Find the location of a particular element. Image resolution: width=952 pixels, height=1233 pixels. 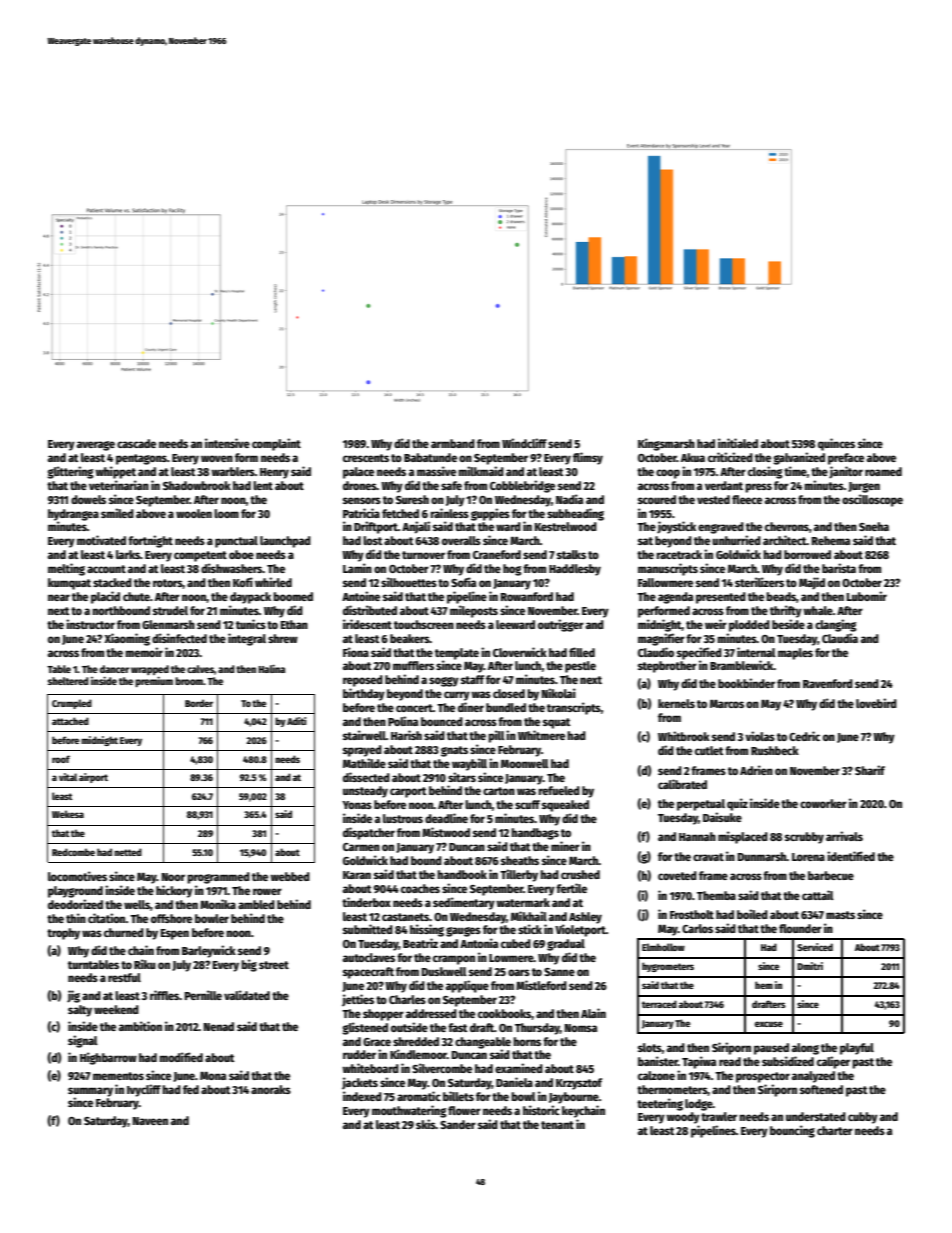

sprayed is located at coordinates (362, 751).
